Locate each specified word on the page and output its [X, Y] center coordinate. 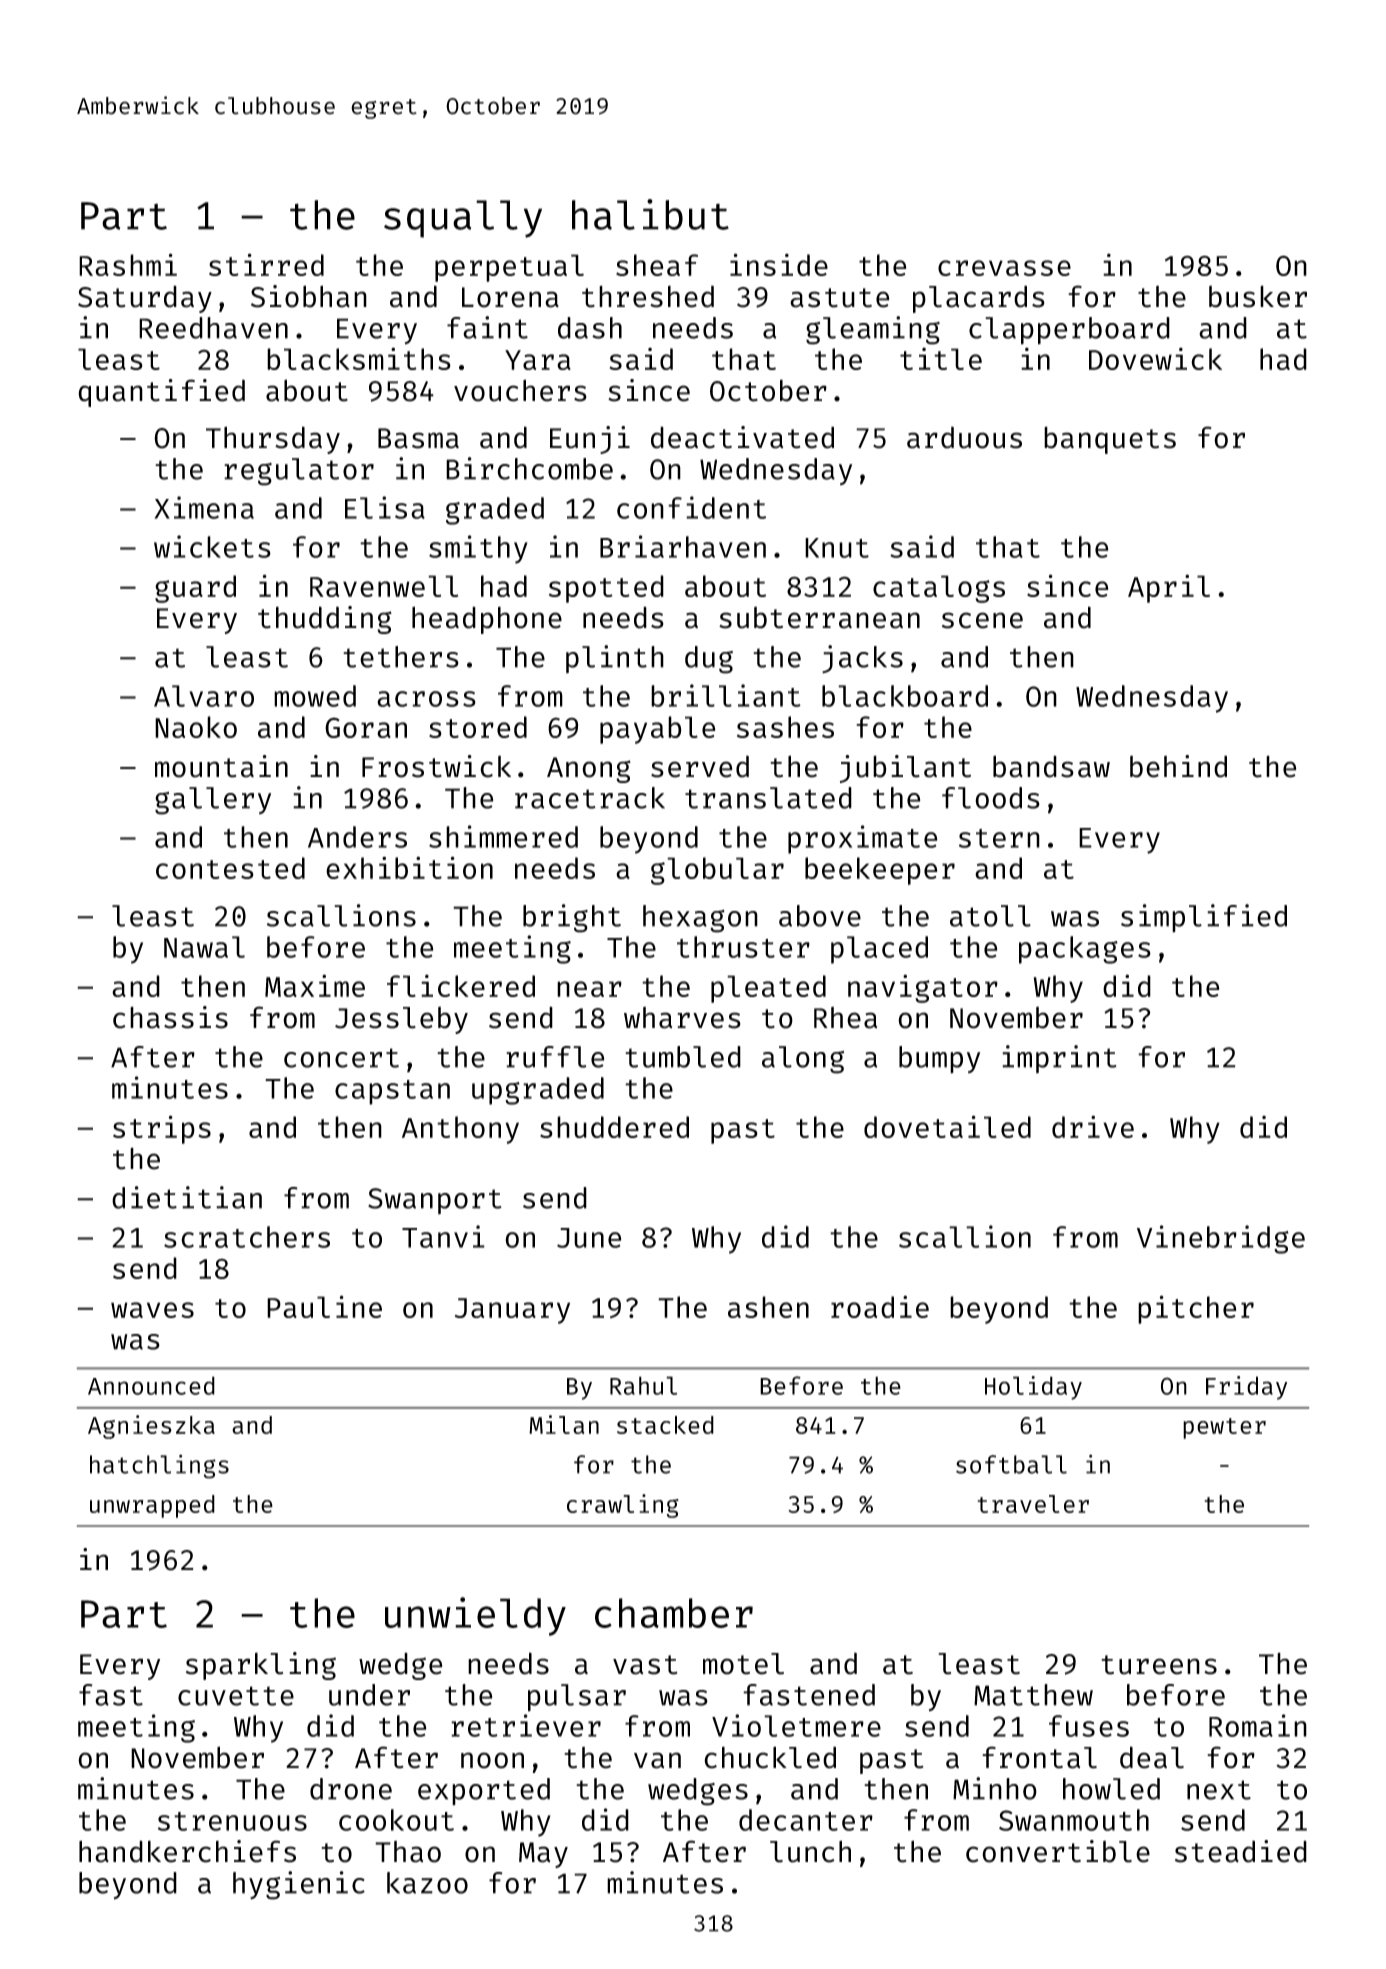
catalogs [939, 589]
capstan [392, 1092]
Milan [564, 1424]
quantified [161, 393]
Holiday [1033, 1388]
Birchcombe [529, 468]
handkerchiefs [187, 1851]
